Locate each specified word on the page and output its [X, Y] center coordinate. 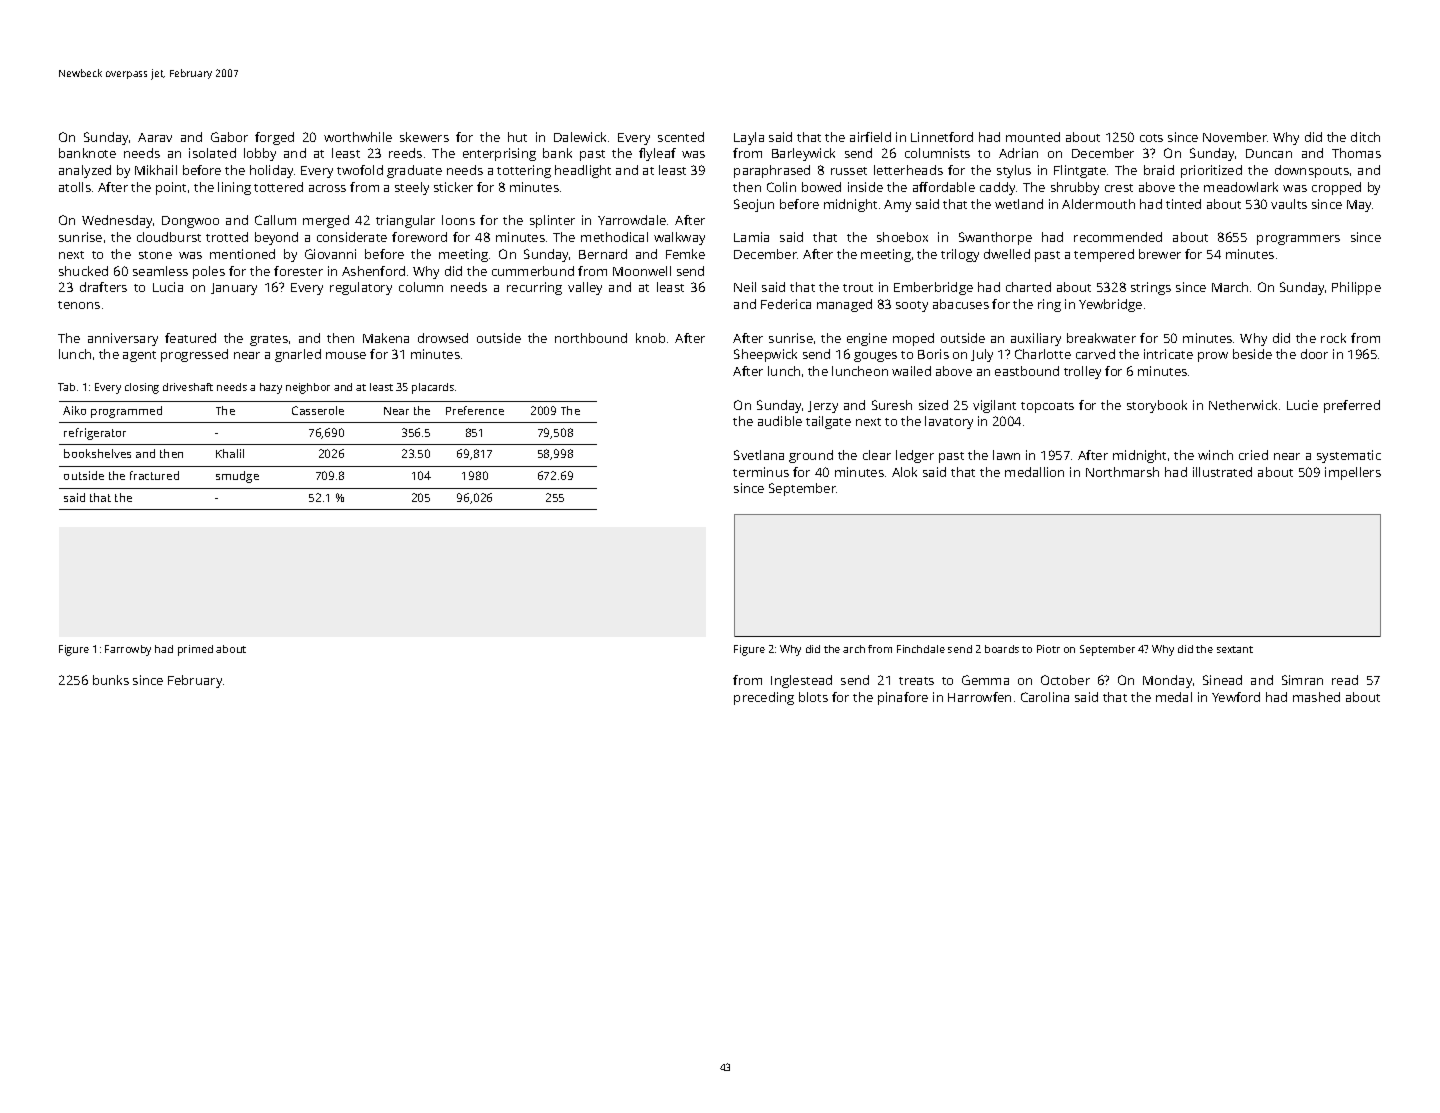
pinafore [903, 698]
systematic [1349, 456]
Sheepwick [765, 355]
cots [1151, 138]
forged [274, 138]
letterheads [908, 170]
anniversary [123, 339]
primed [195, 650]
